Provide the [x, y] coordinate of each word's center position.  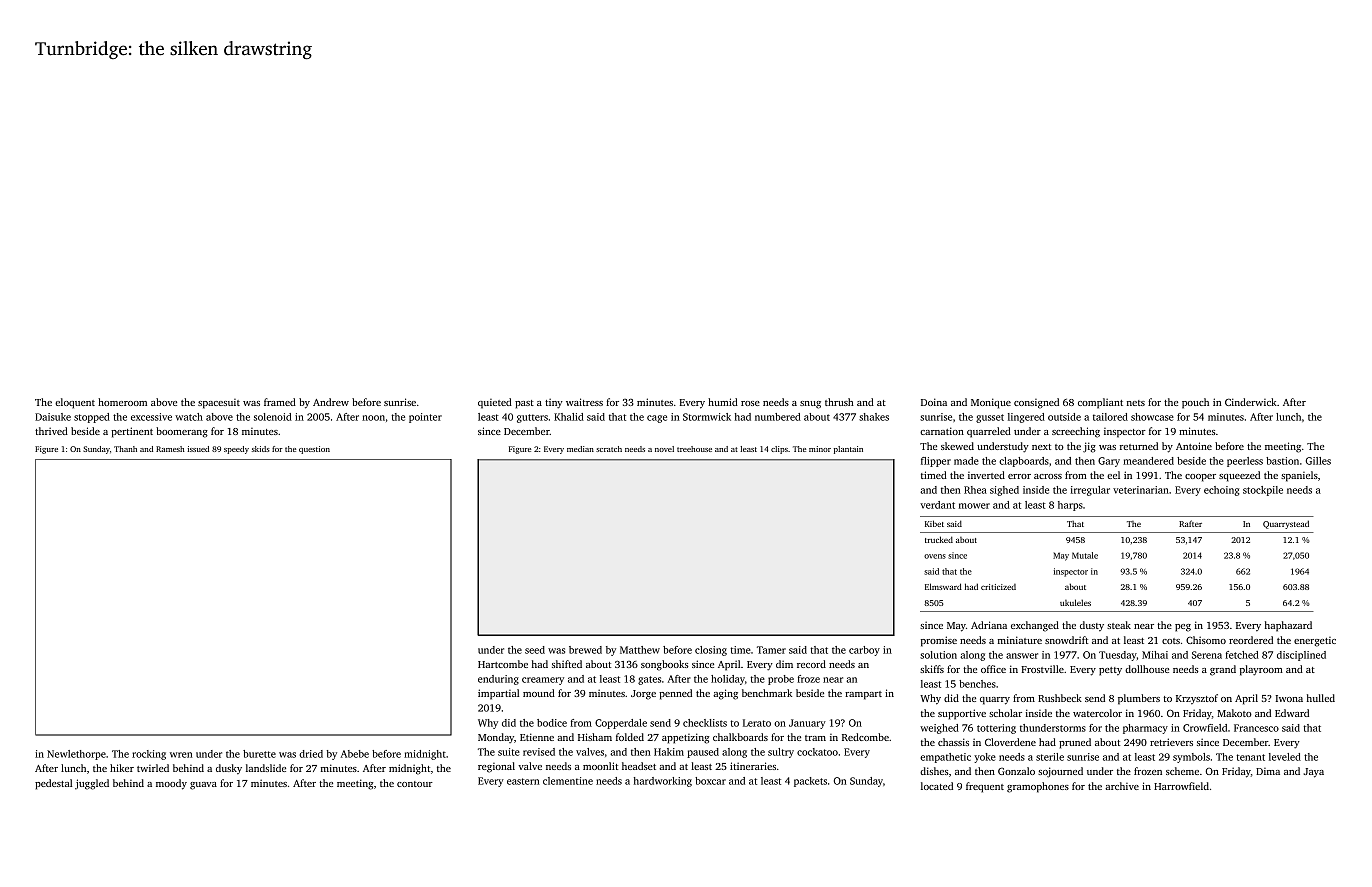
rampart [863, 695]
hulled [1321, 698]
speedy [236, 450]
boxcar [710, 781]
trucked [939, 539]
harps [1070, 506]
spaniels [1299, 476]
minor [820, 449]
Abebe [355, 754]
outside [1064, 417]
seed [535, 650]
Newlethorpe [76, 755]
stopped [92, 418]
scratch [609, 449]
